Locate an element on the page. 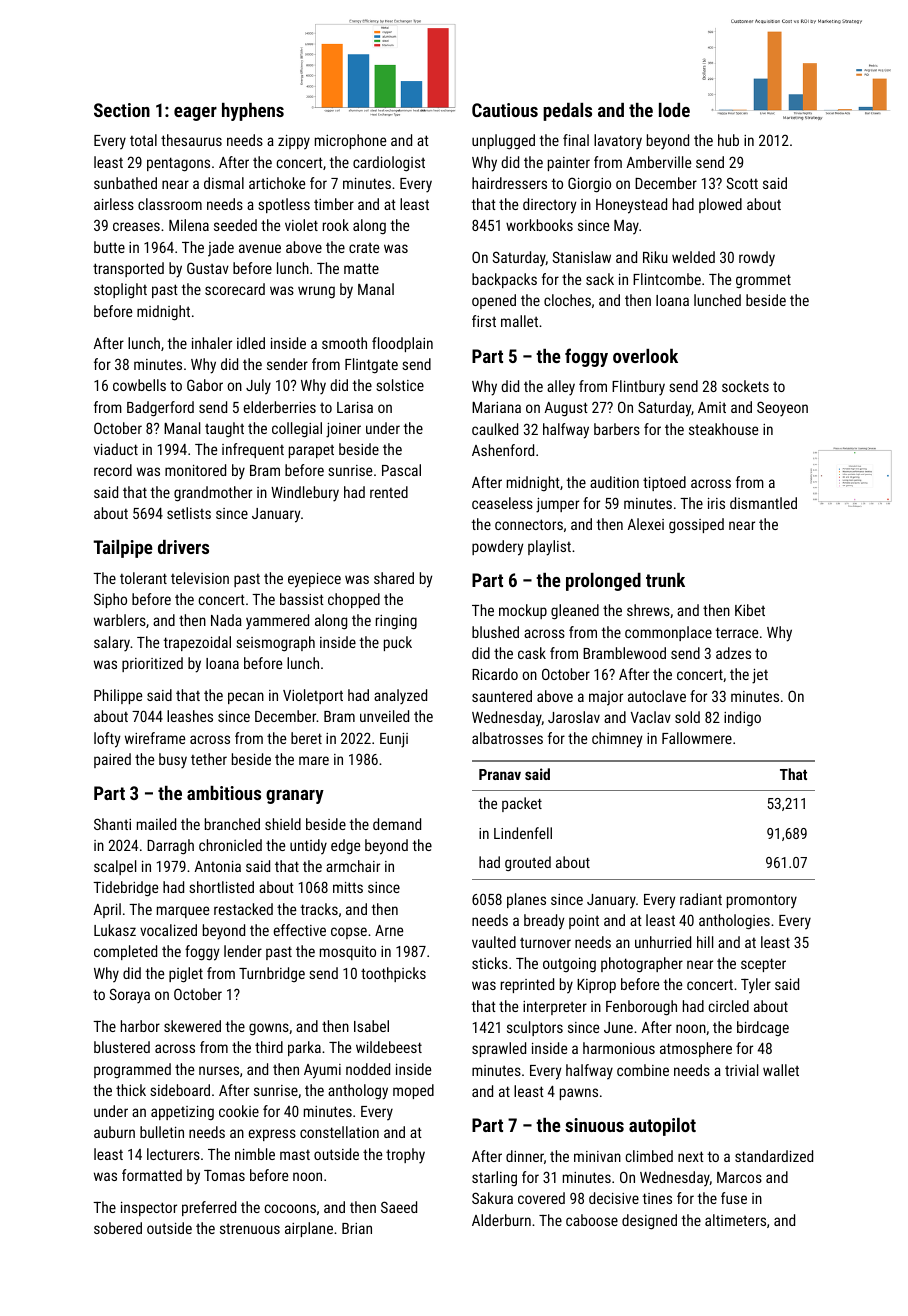 This document has height=1316, width=908. Pranav is located at coordinates (500, 774).
